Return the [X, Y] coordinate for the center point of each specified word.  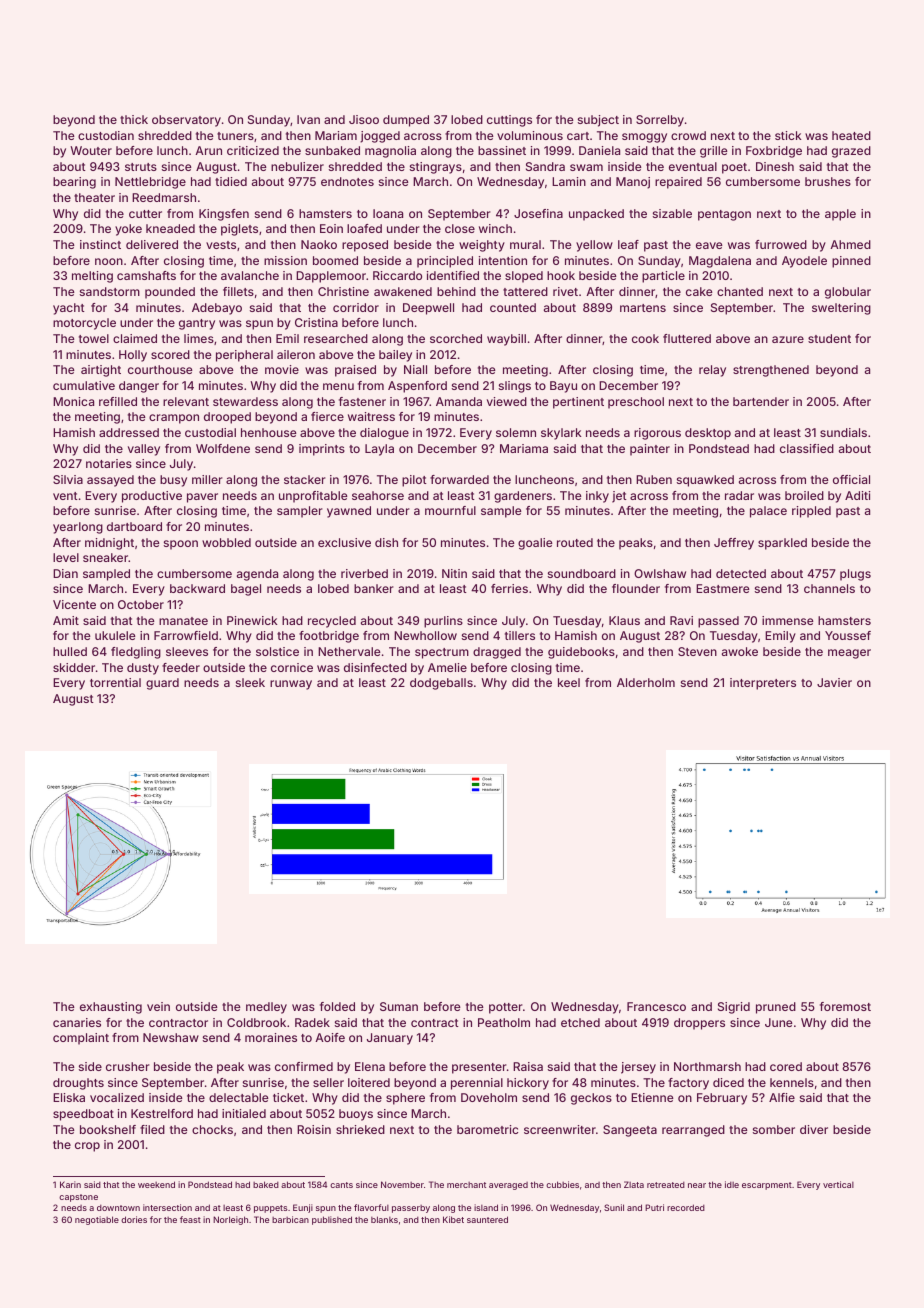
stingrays [436, 168]
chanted [740, 291]
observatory [186, 121]
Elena [370, 1066]
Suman [399, 1006]
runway [291, 685]
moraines [271, 1037]
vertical [838, 1184]
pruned [776, 1008]
